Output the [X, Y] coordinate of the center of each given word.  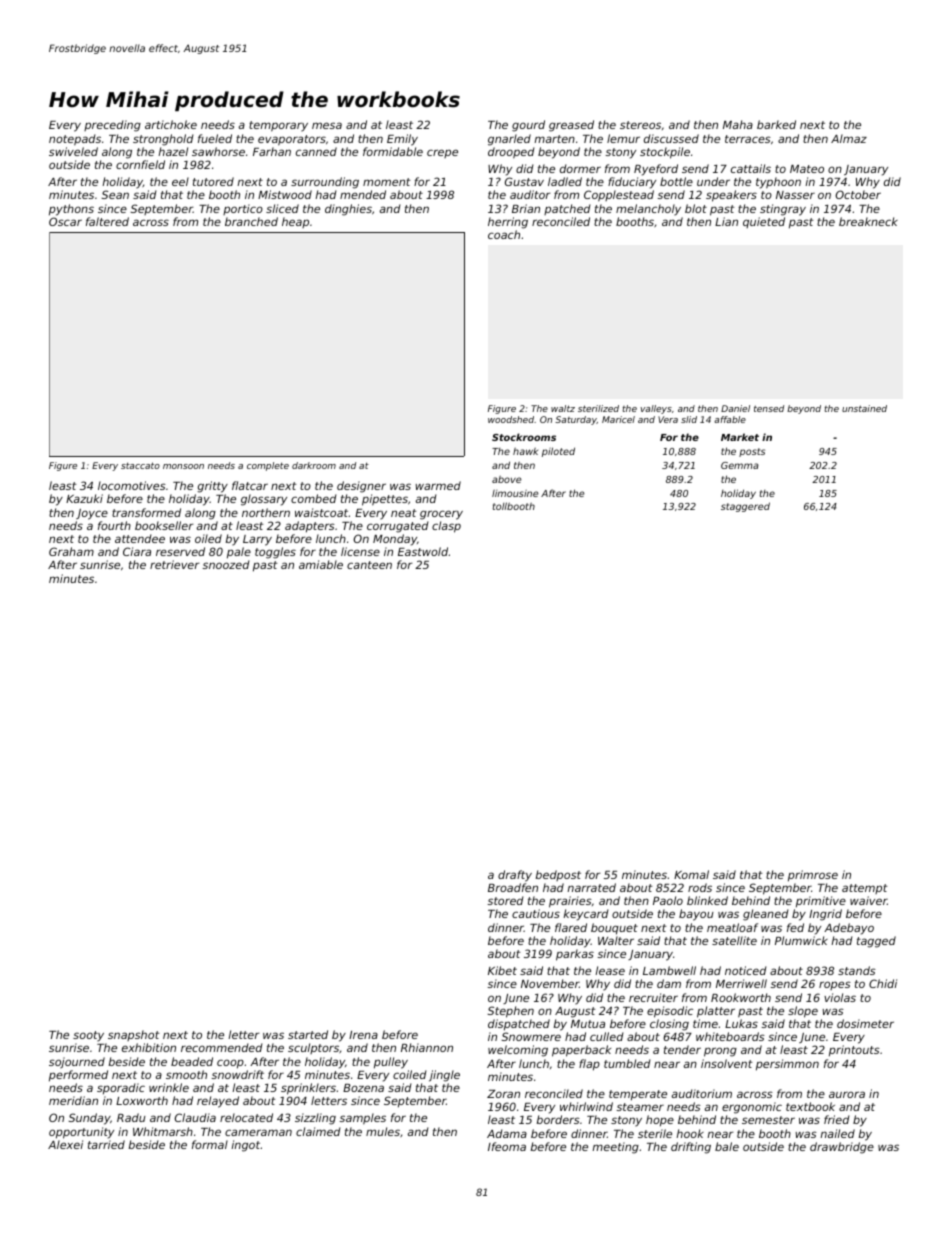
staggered [745, 507]
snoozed [225, 564]
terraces [748, 139]
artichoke [171, 124]
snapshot [134, 1035]
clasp [446, 527]
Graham [71, 551]
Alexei [65, 1144]
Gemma [740, 465]
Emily [402, 140]
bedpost [558, 875]
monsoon [183, 466]
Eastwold [423, 551]
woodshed [511, 419]
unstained [864, 408]
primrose [813, 876]
